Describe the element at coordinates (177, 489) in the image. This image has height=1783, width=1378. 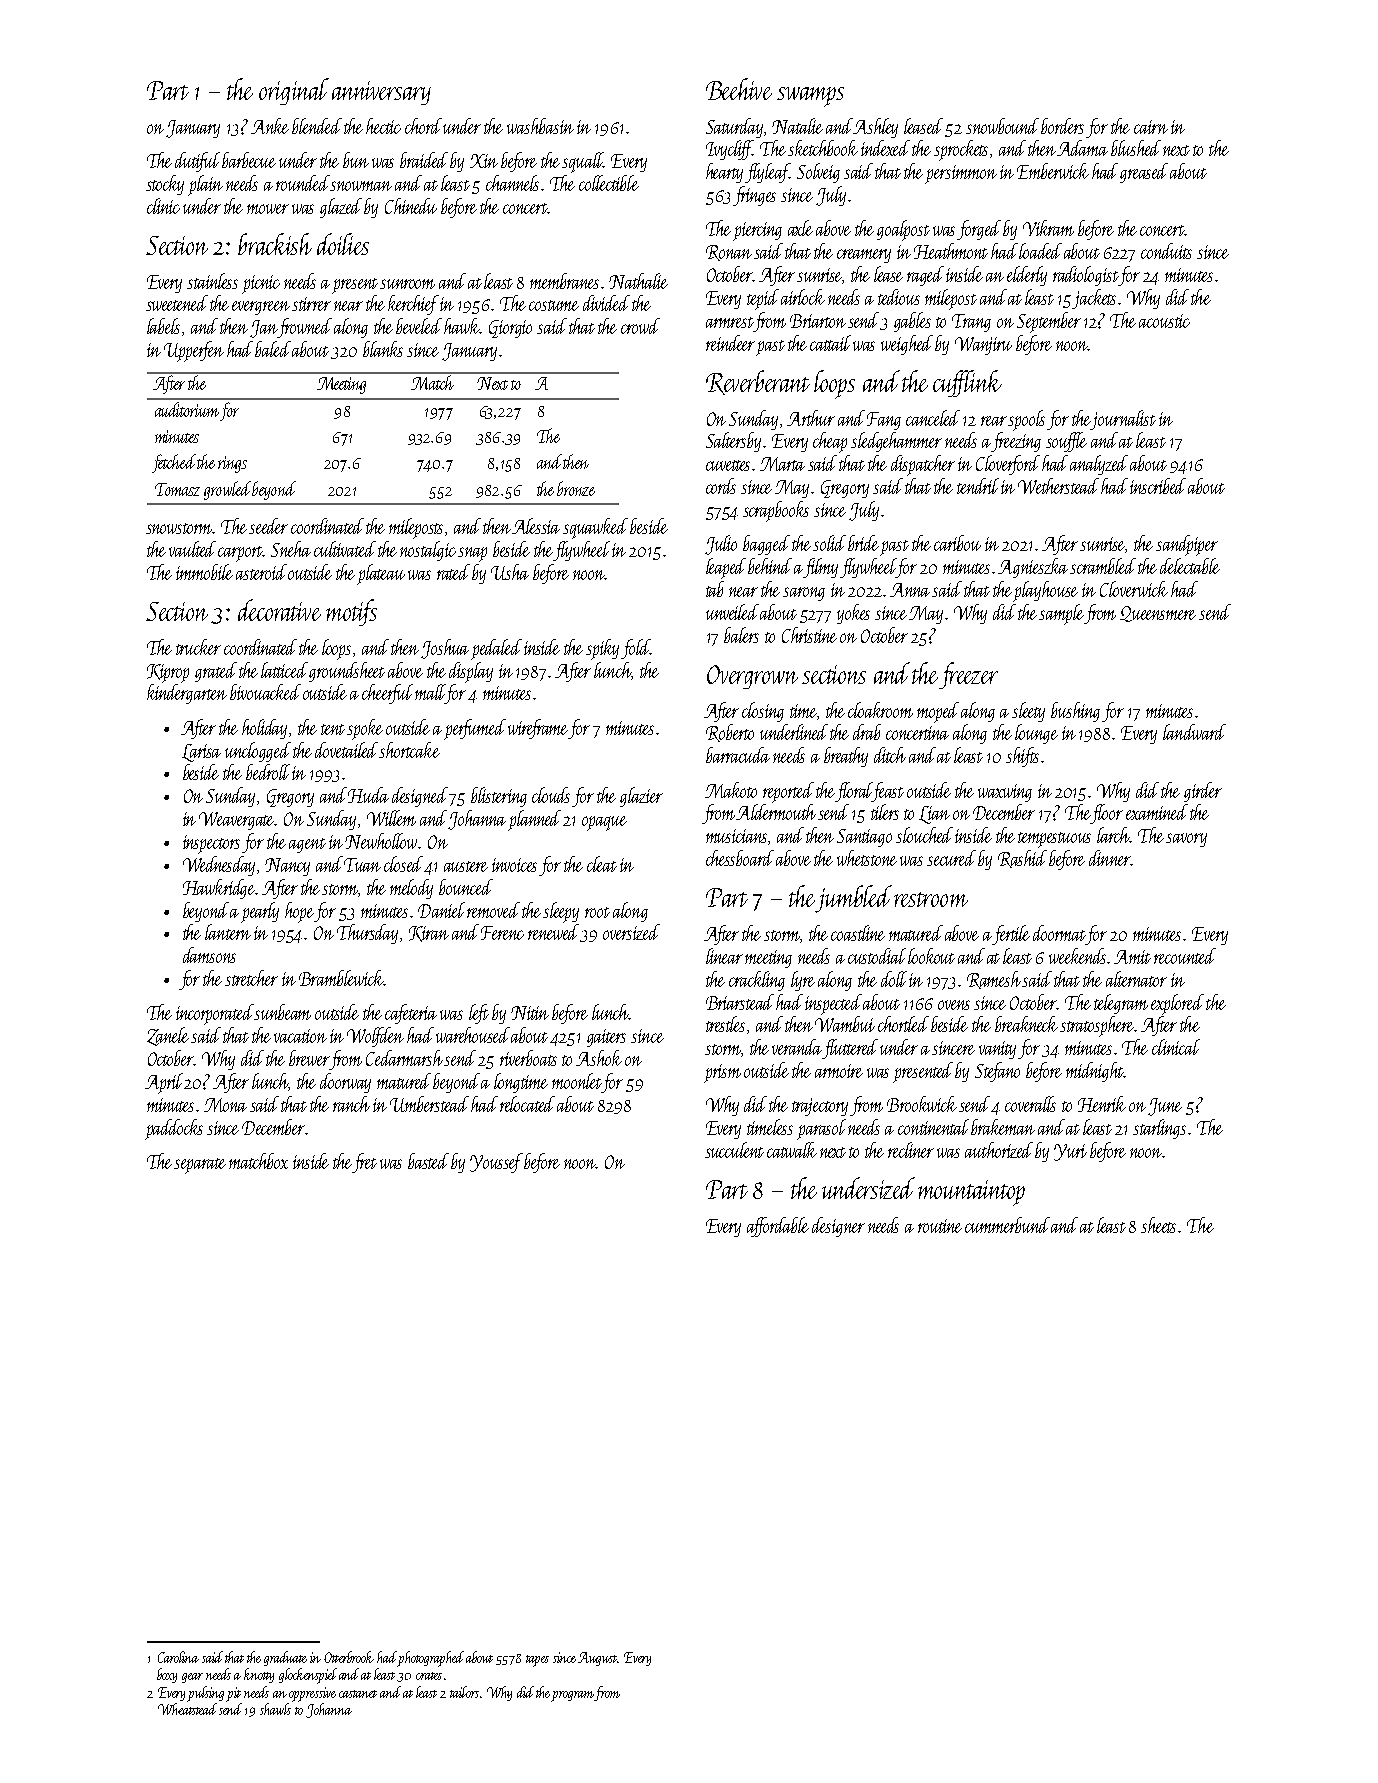
I see `Tomasz` at that location.
